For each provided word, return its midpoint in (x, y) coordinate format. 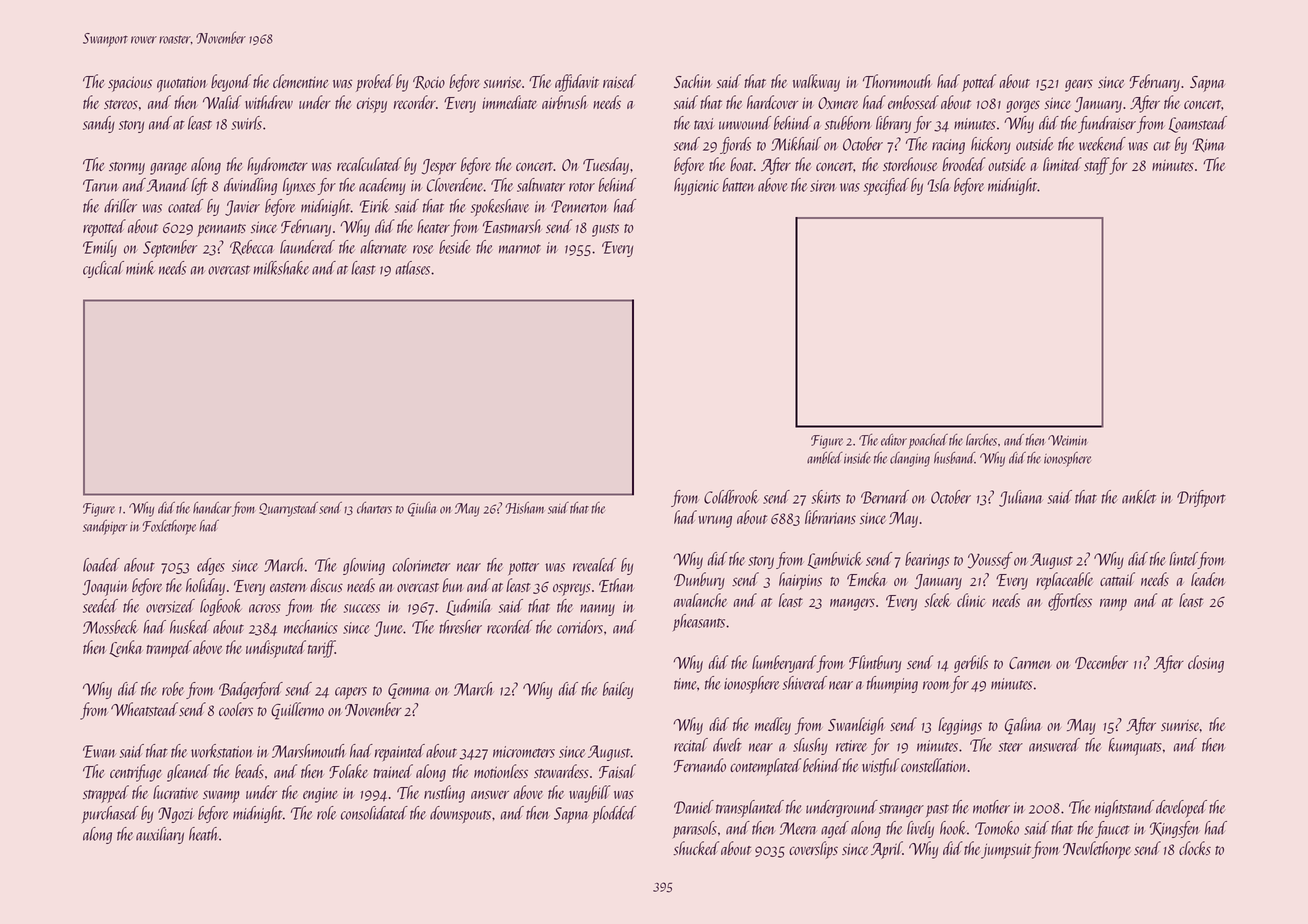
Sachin (693, 81)
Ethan (616, 585)
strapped (106, 794)
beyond (231, 83)
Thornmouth (897, 81)
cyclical (103, 269)
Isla (938, 185)
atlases (413, 268)
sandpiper (105, 527)
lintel (1183, 559)
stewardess (561, 771)
